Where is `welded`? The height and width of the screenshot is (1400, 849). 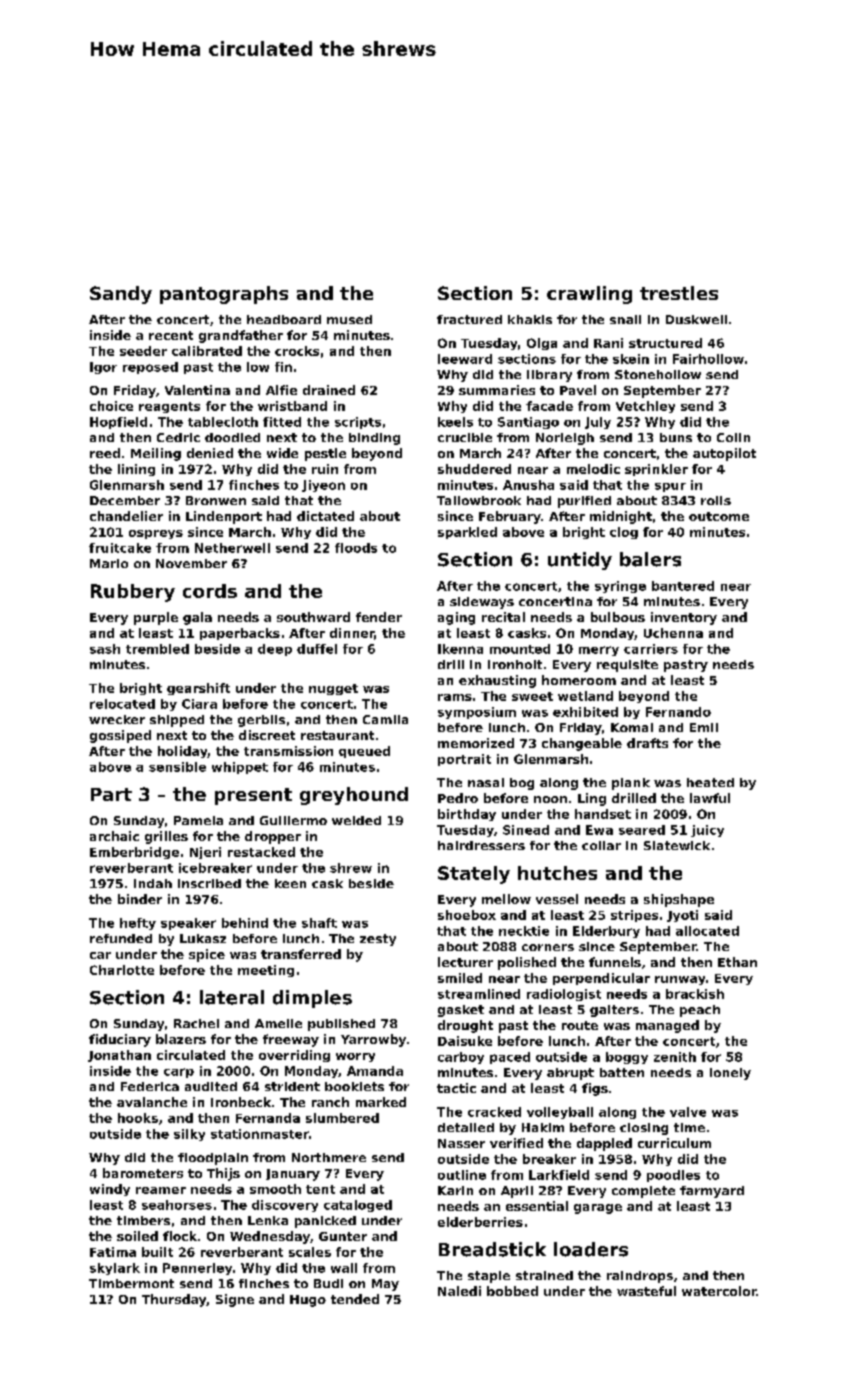
welded is located at coordinates (356, 820).
